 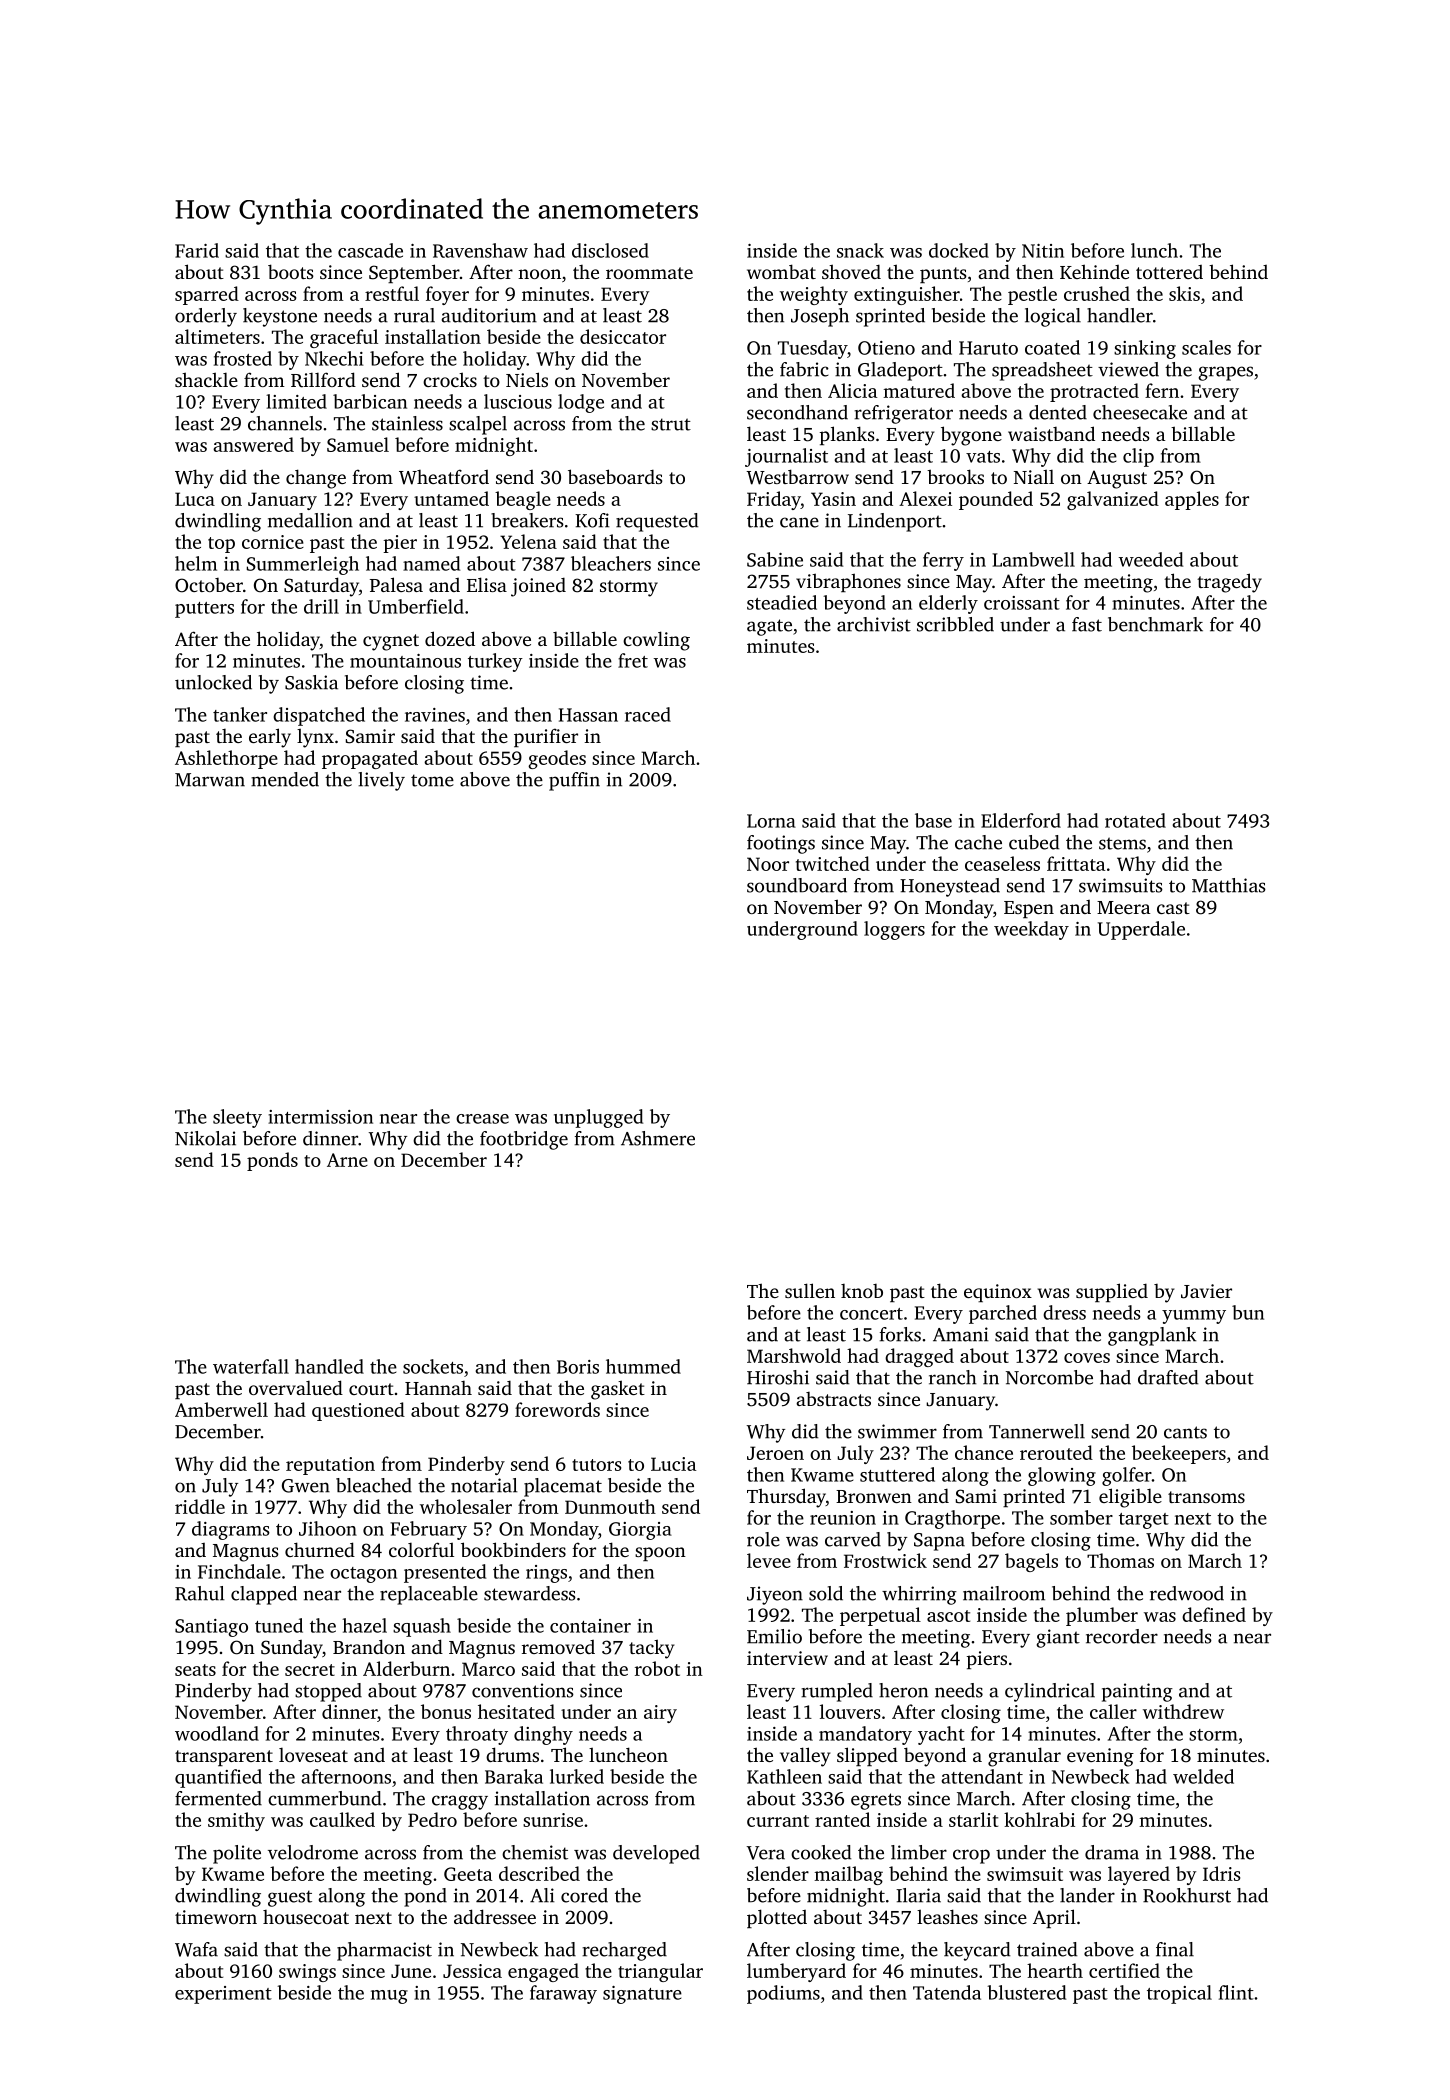 I want to click on Nitin, so click(x=1043, y=251).
